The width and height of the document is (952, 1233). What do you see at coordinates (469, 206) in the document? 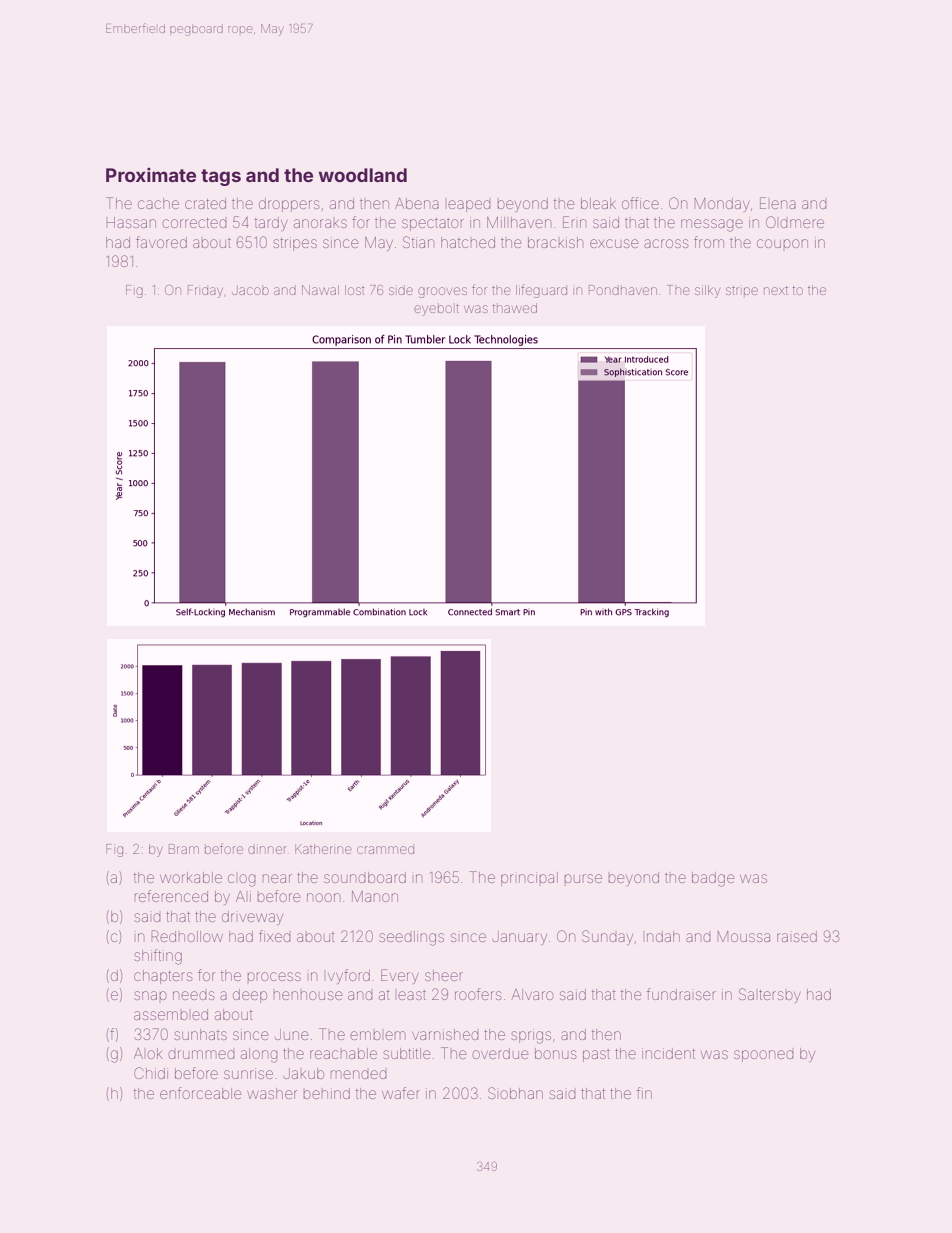
I see `leaped` at bounding box center [469, 206].
